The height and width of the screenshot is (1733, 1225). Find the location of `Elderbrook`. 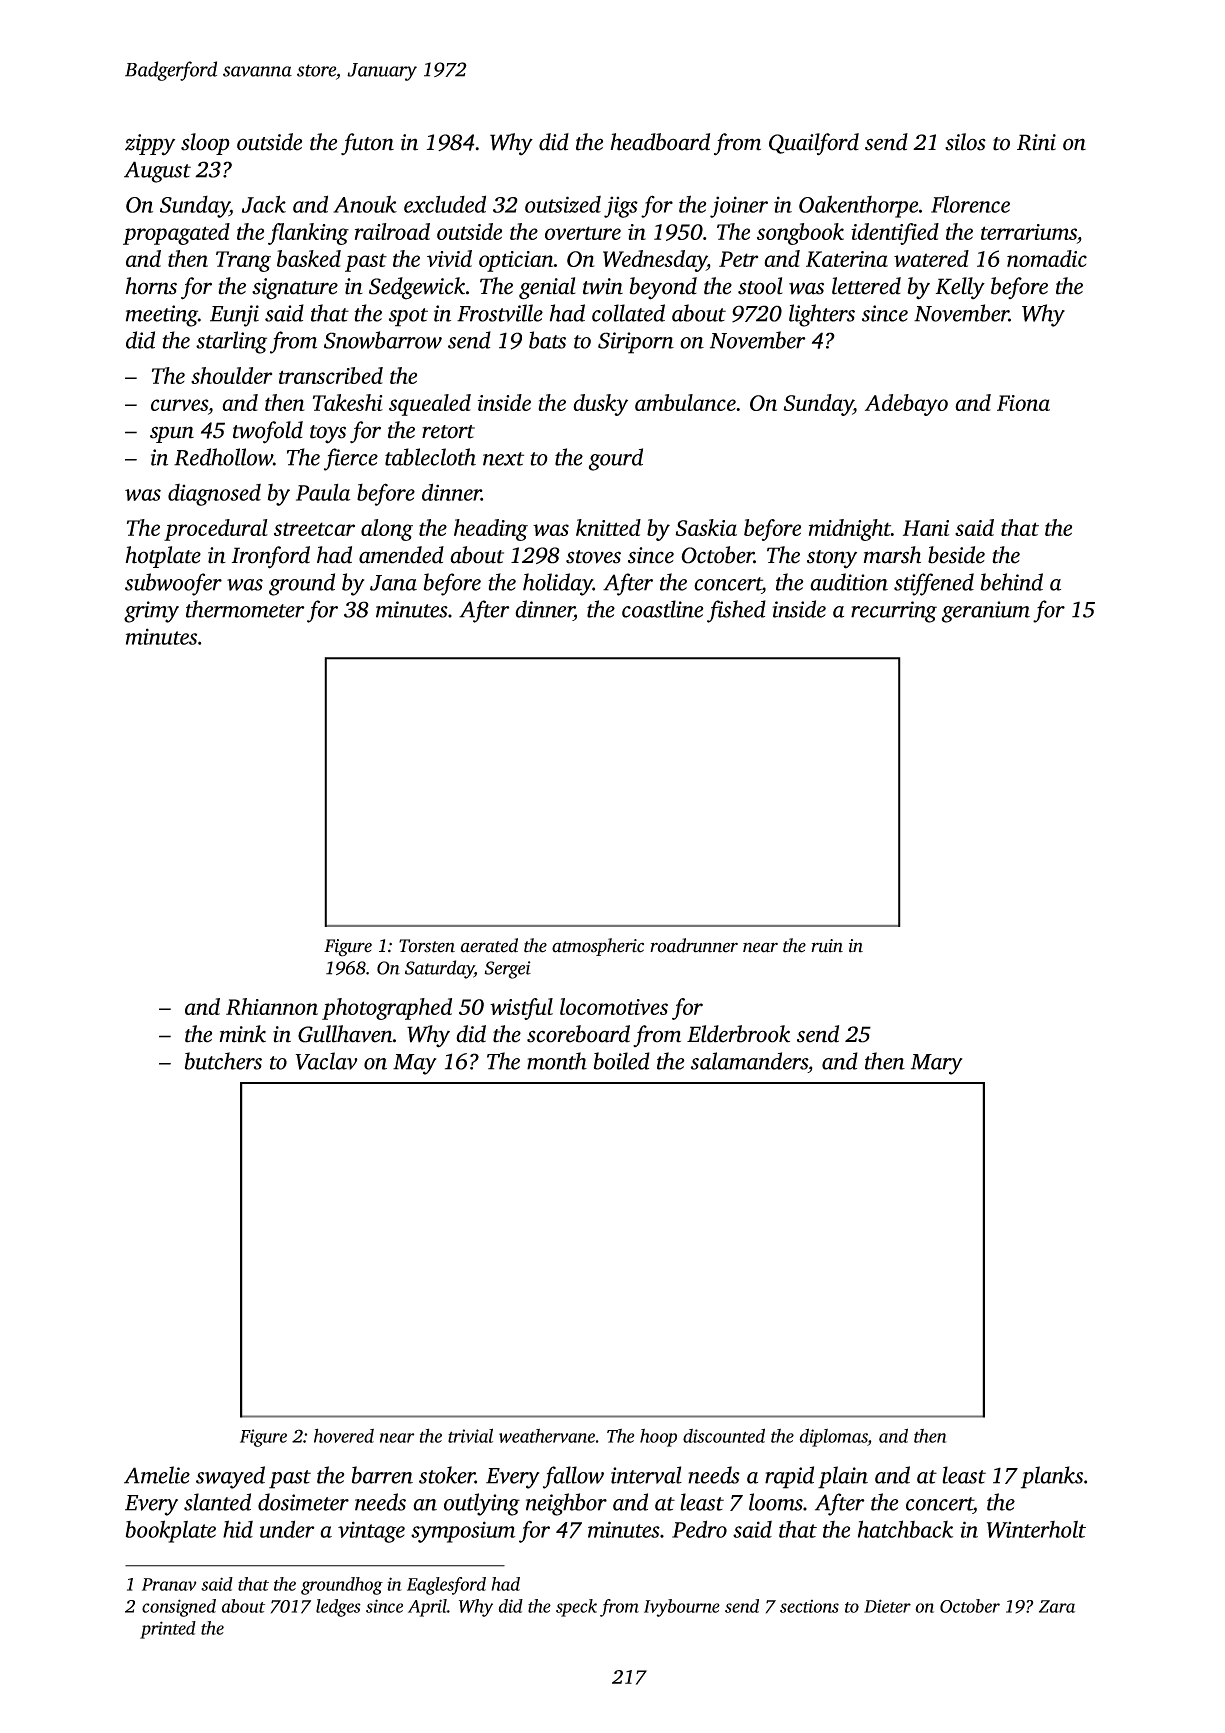

Elderbrook is located at coordinates (738, 1034).
